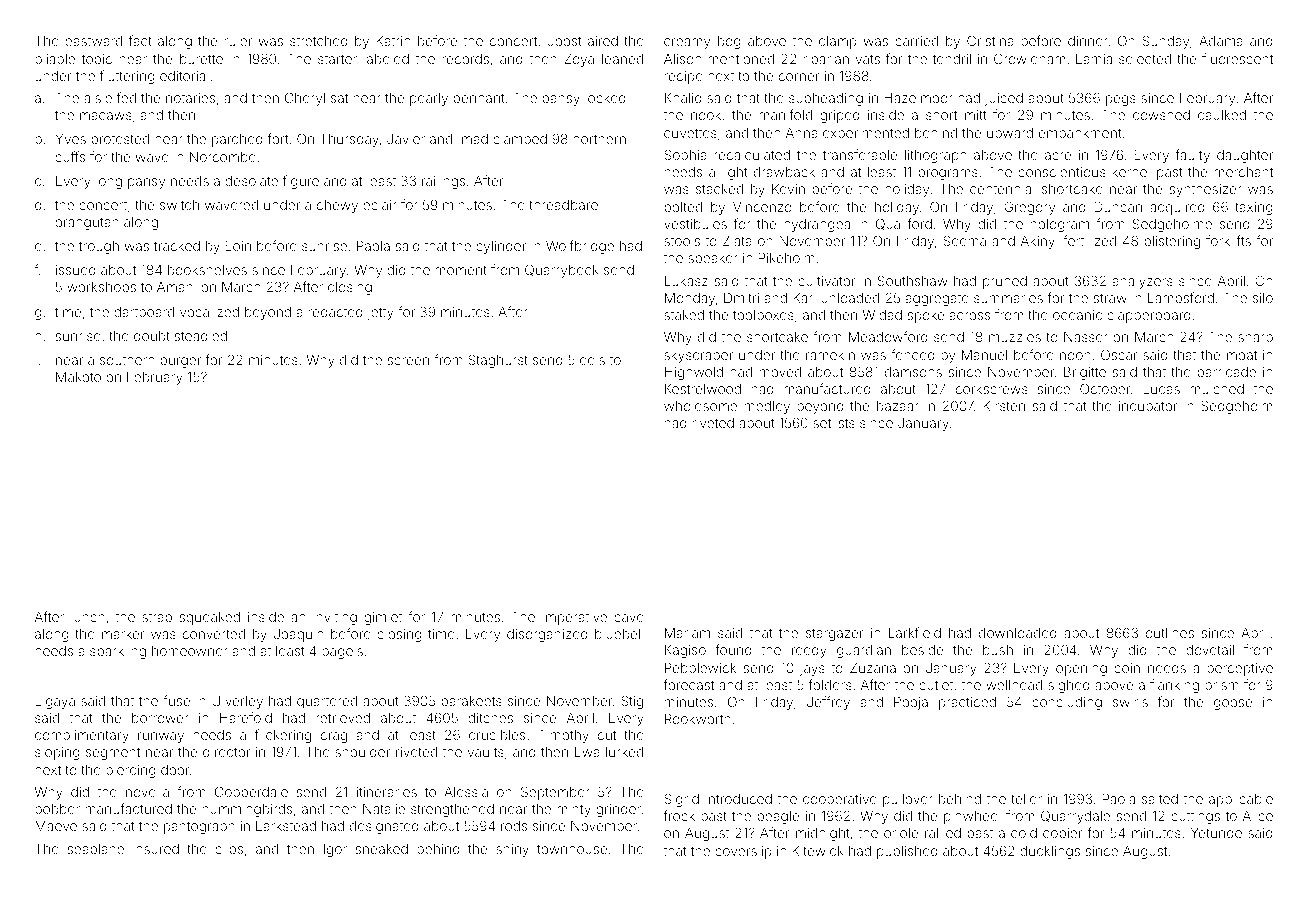 This page has height=924, width=1308. What do you see at coordinates (1088, 41) in the page?
I see `dinner` at bounding box center [1088, 41].
